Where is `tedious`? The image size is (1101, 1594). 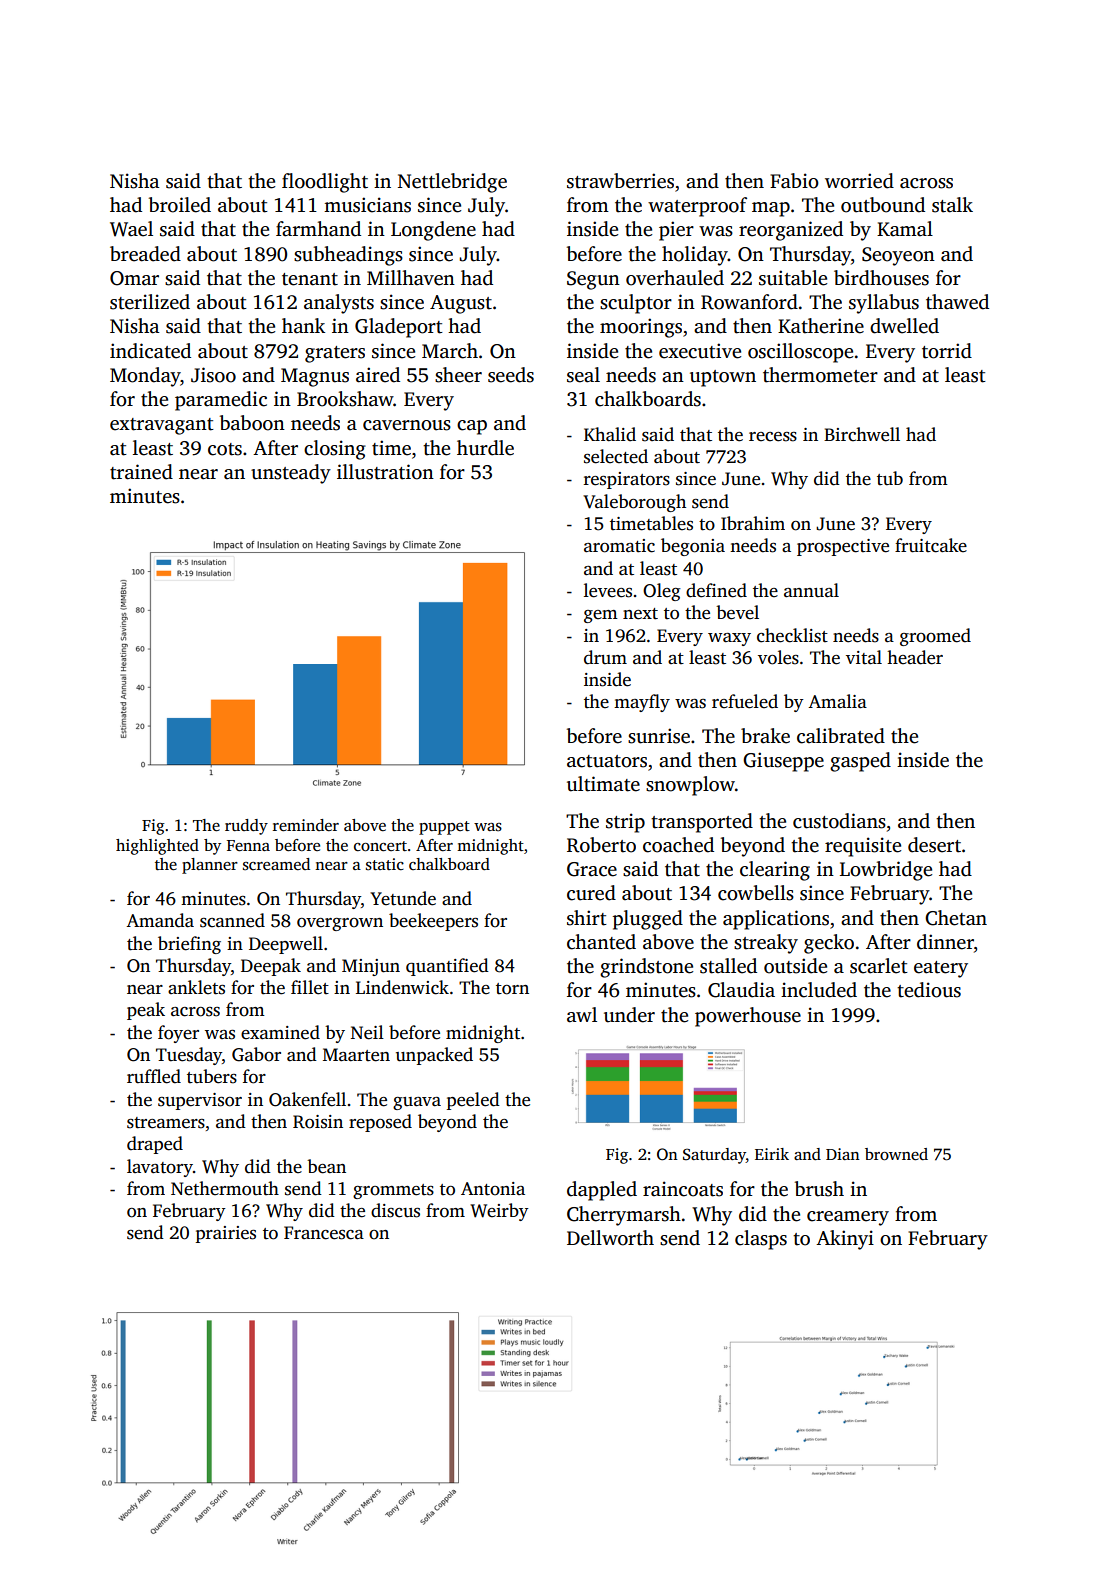
tedious is located at coordinates (929, 990).
